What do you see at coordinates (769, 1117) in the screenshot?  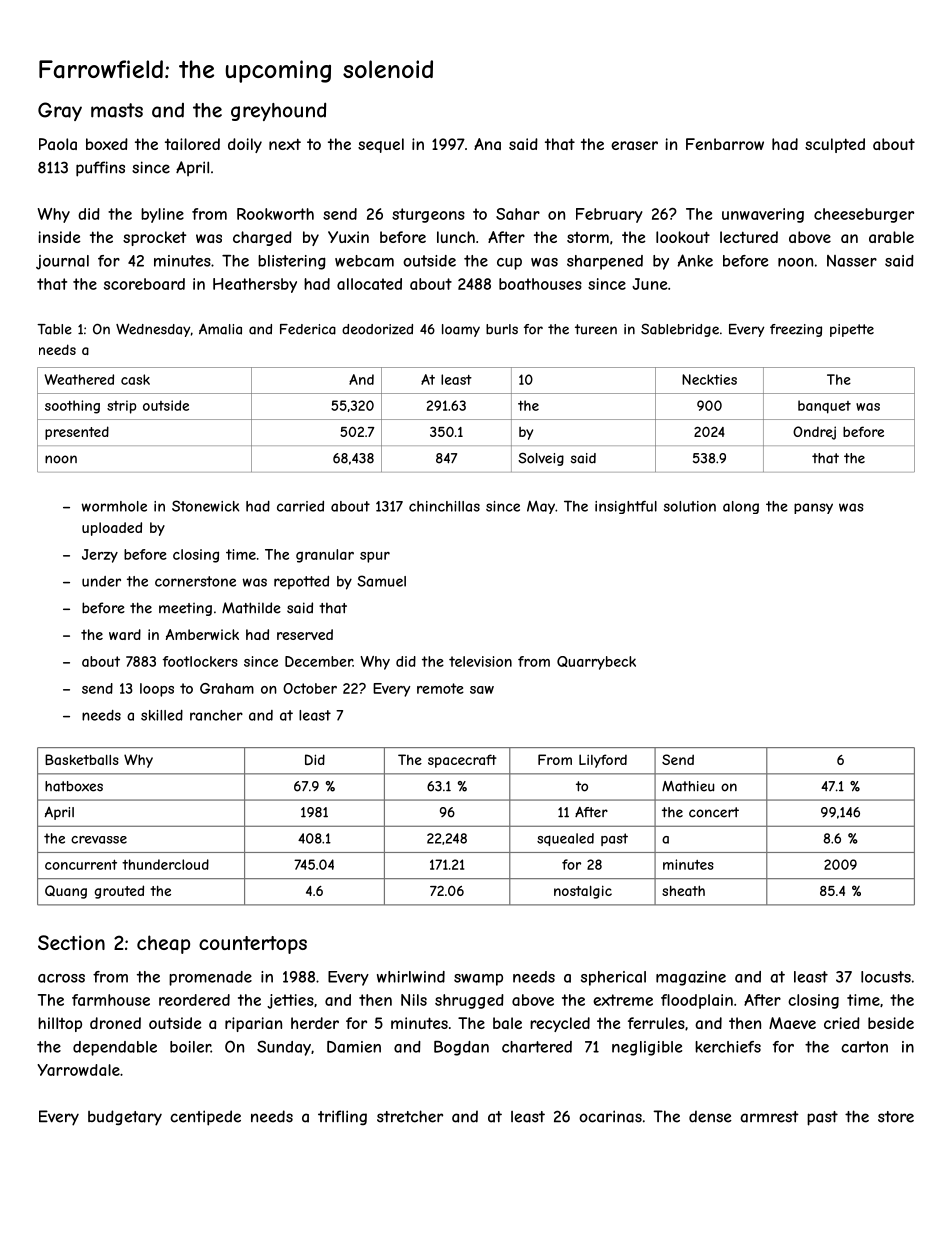 I see `armrest` at bounding box center [769, 1117].
